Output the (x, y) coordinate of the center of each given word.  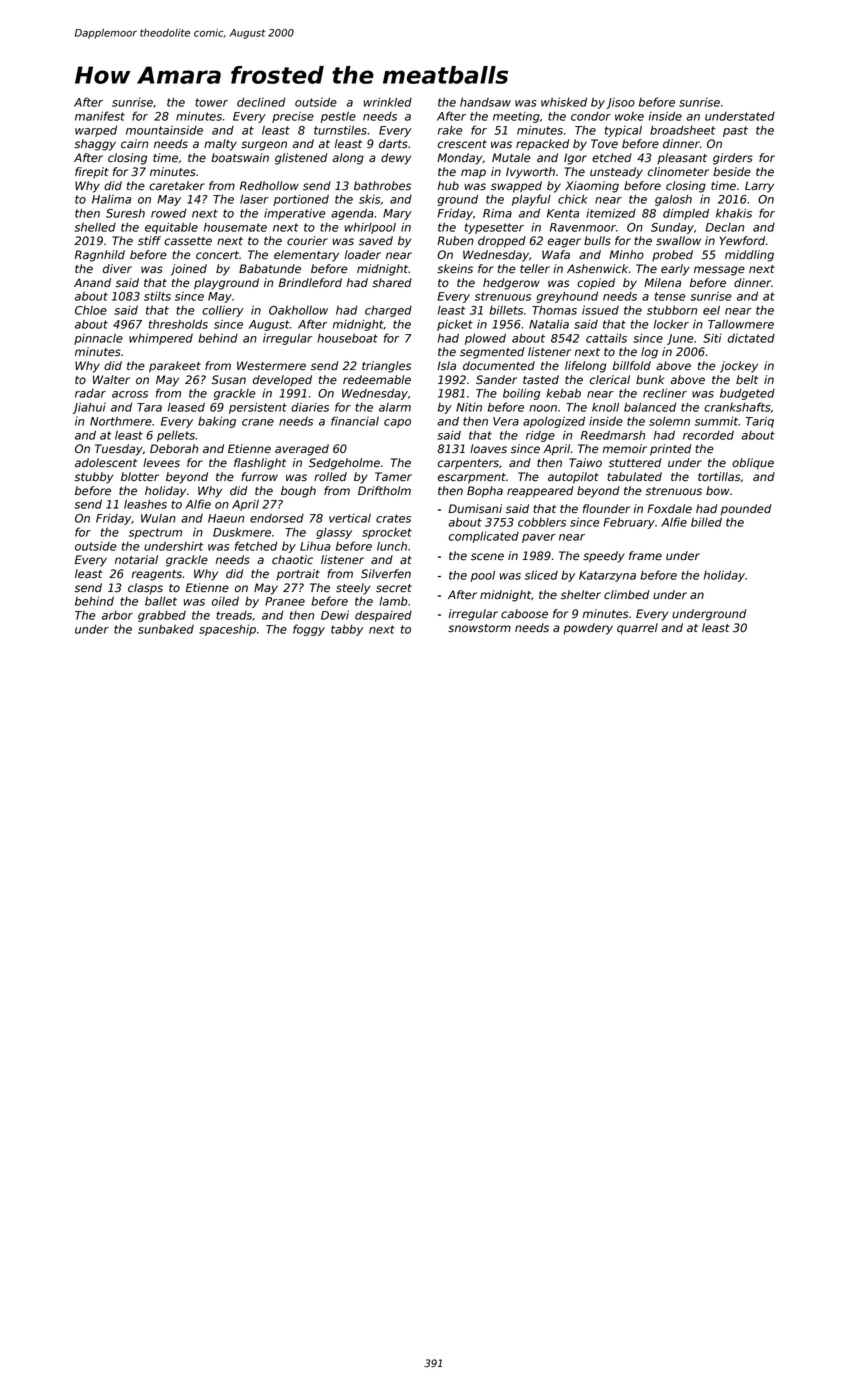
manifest (100, 116)
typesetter (494, 228)
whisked (564, 102)
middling (749, 256)
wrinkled (388, 102)
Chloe (91, 310)
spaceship (227, 630)
